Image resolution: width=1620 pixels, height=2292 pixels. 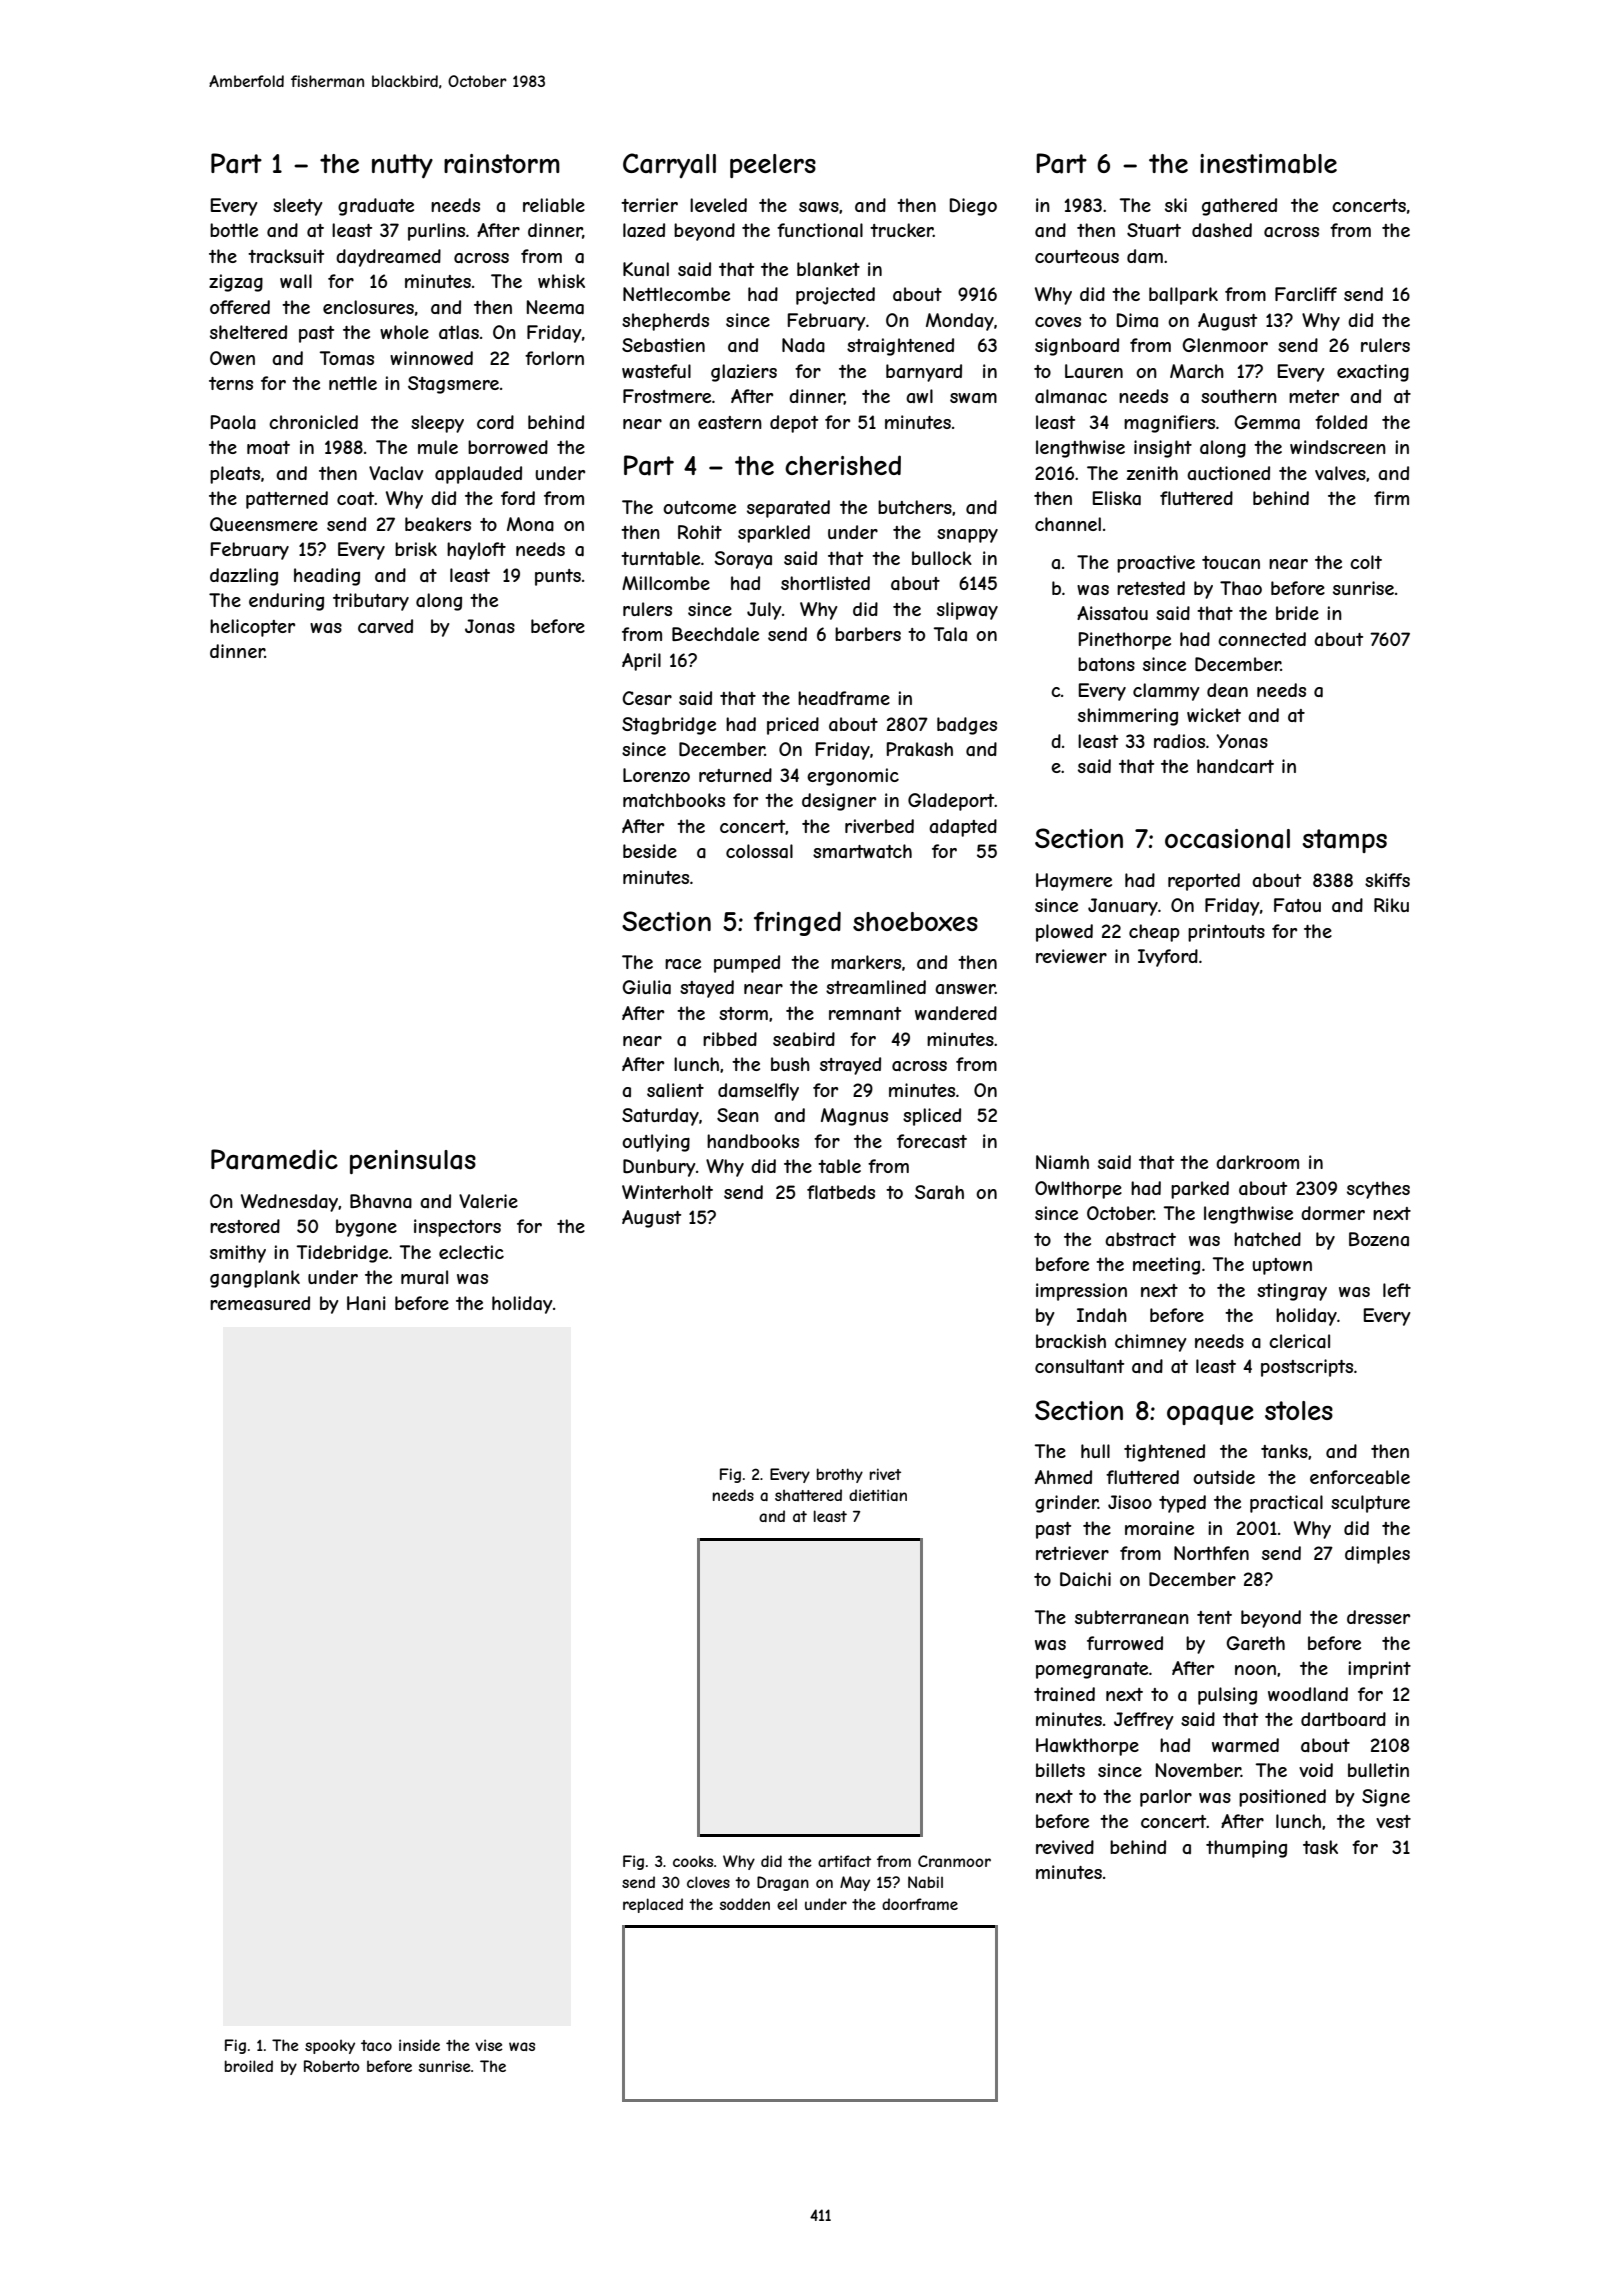 What do you see at coordinates (489, 2045) in the page?
I see `vise` at bounding box center [489, 2045].
